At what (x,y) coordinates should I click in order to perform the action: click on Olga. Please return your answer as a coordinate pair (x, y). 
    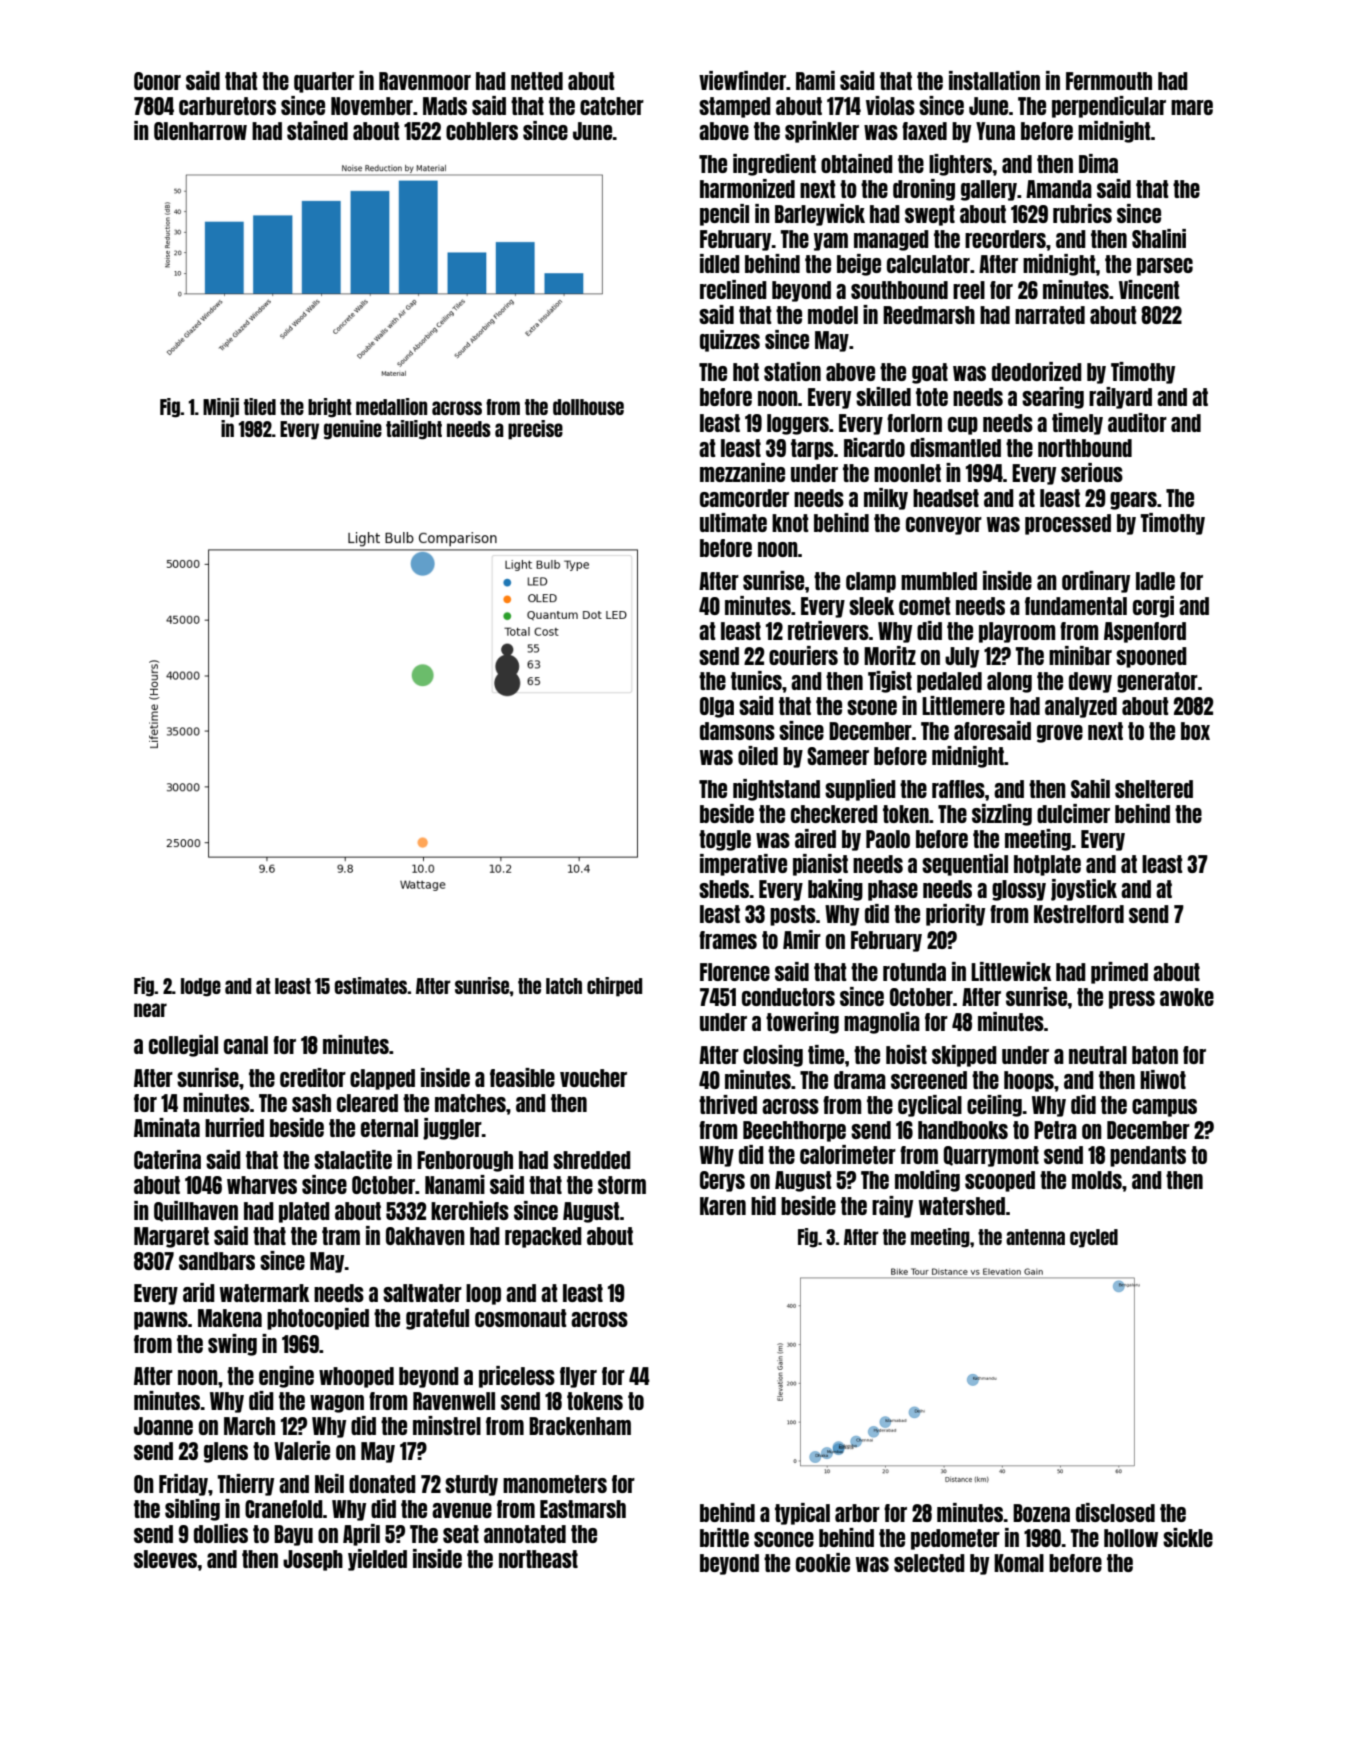
    Looking at the image, I should click on (717, 707).
